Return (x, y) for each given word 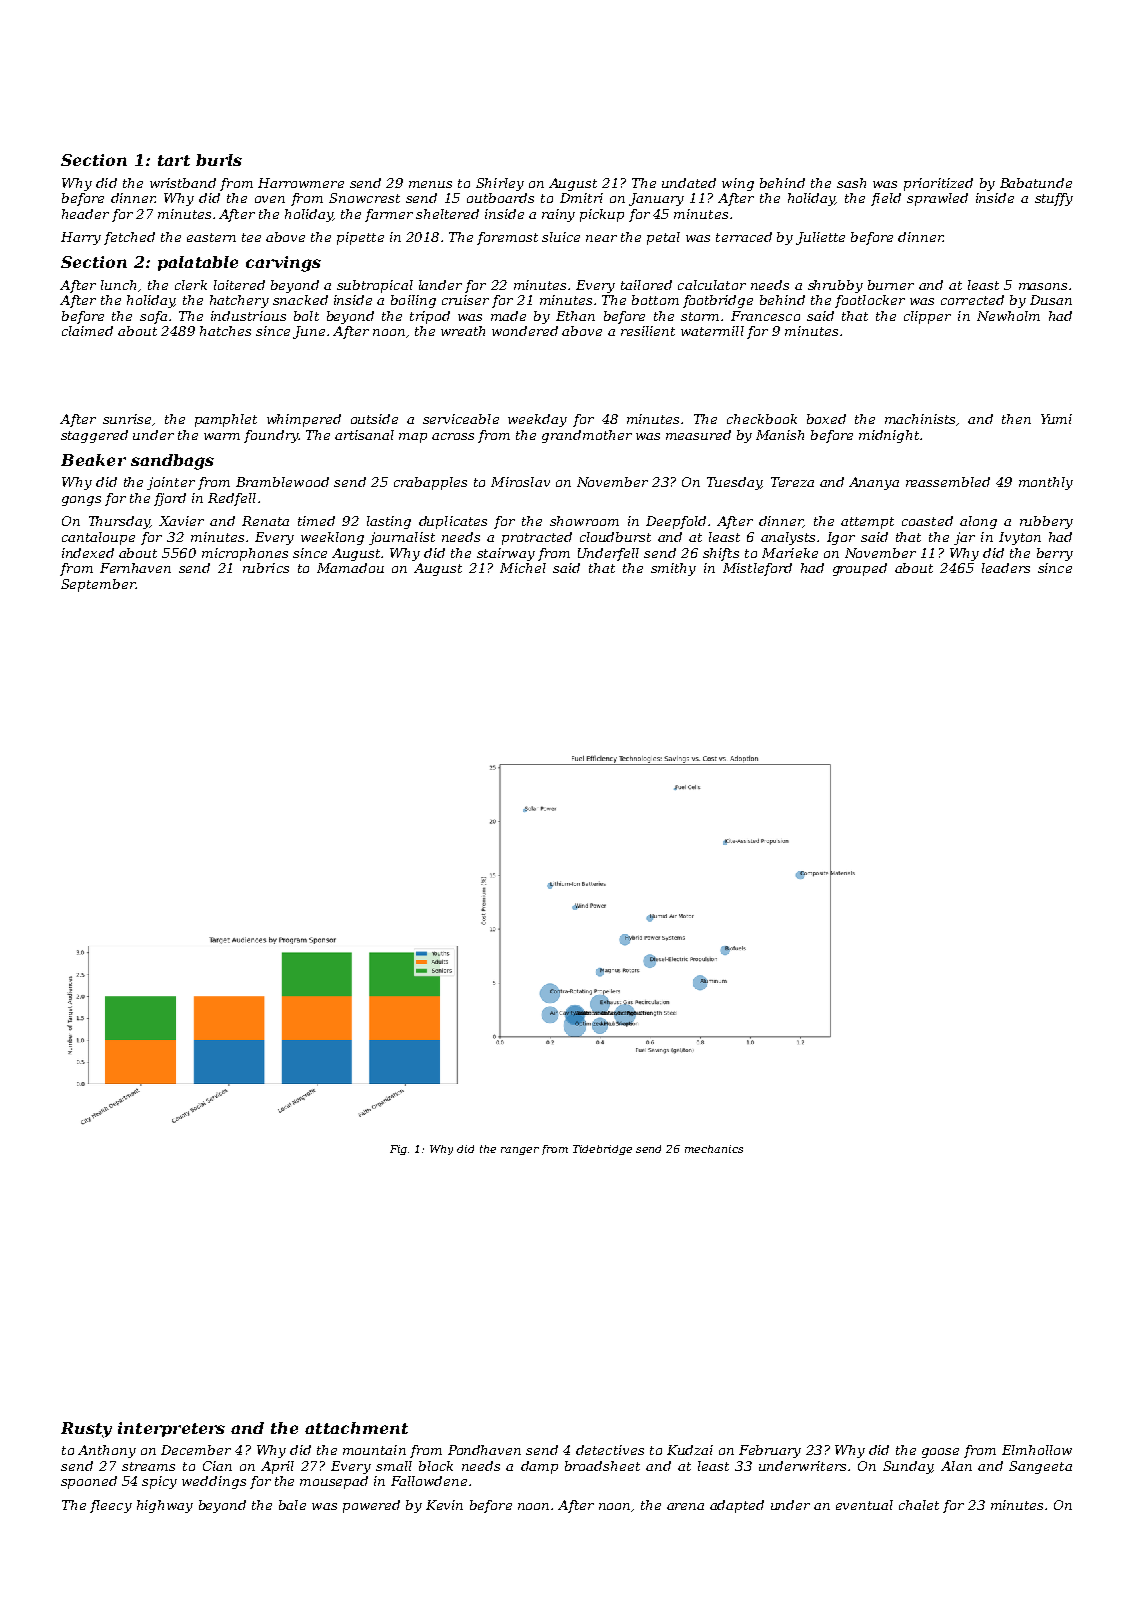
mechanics (714, 1149)
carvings (283, 264)
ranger (520, 1151)
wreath (463, 331)
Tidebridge (602, 1150)
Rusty (86, 1430)
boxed (826, 419)
